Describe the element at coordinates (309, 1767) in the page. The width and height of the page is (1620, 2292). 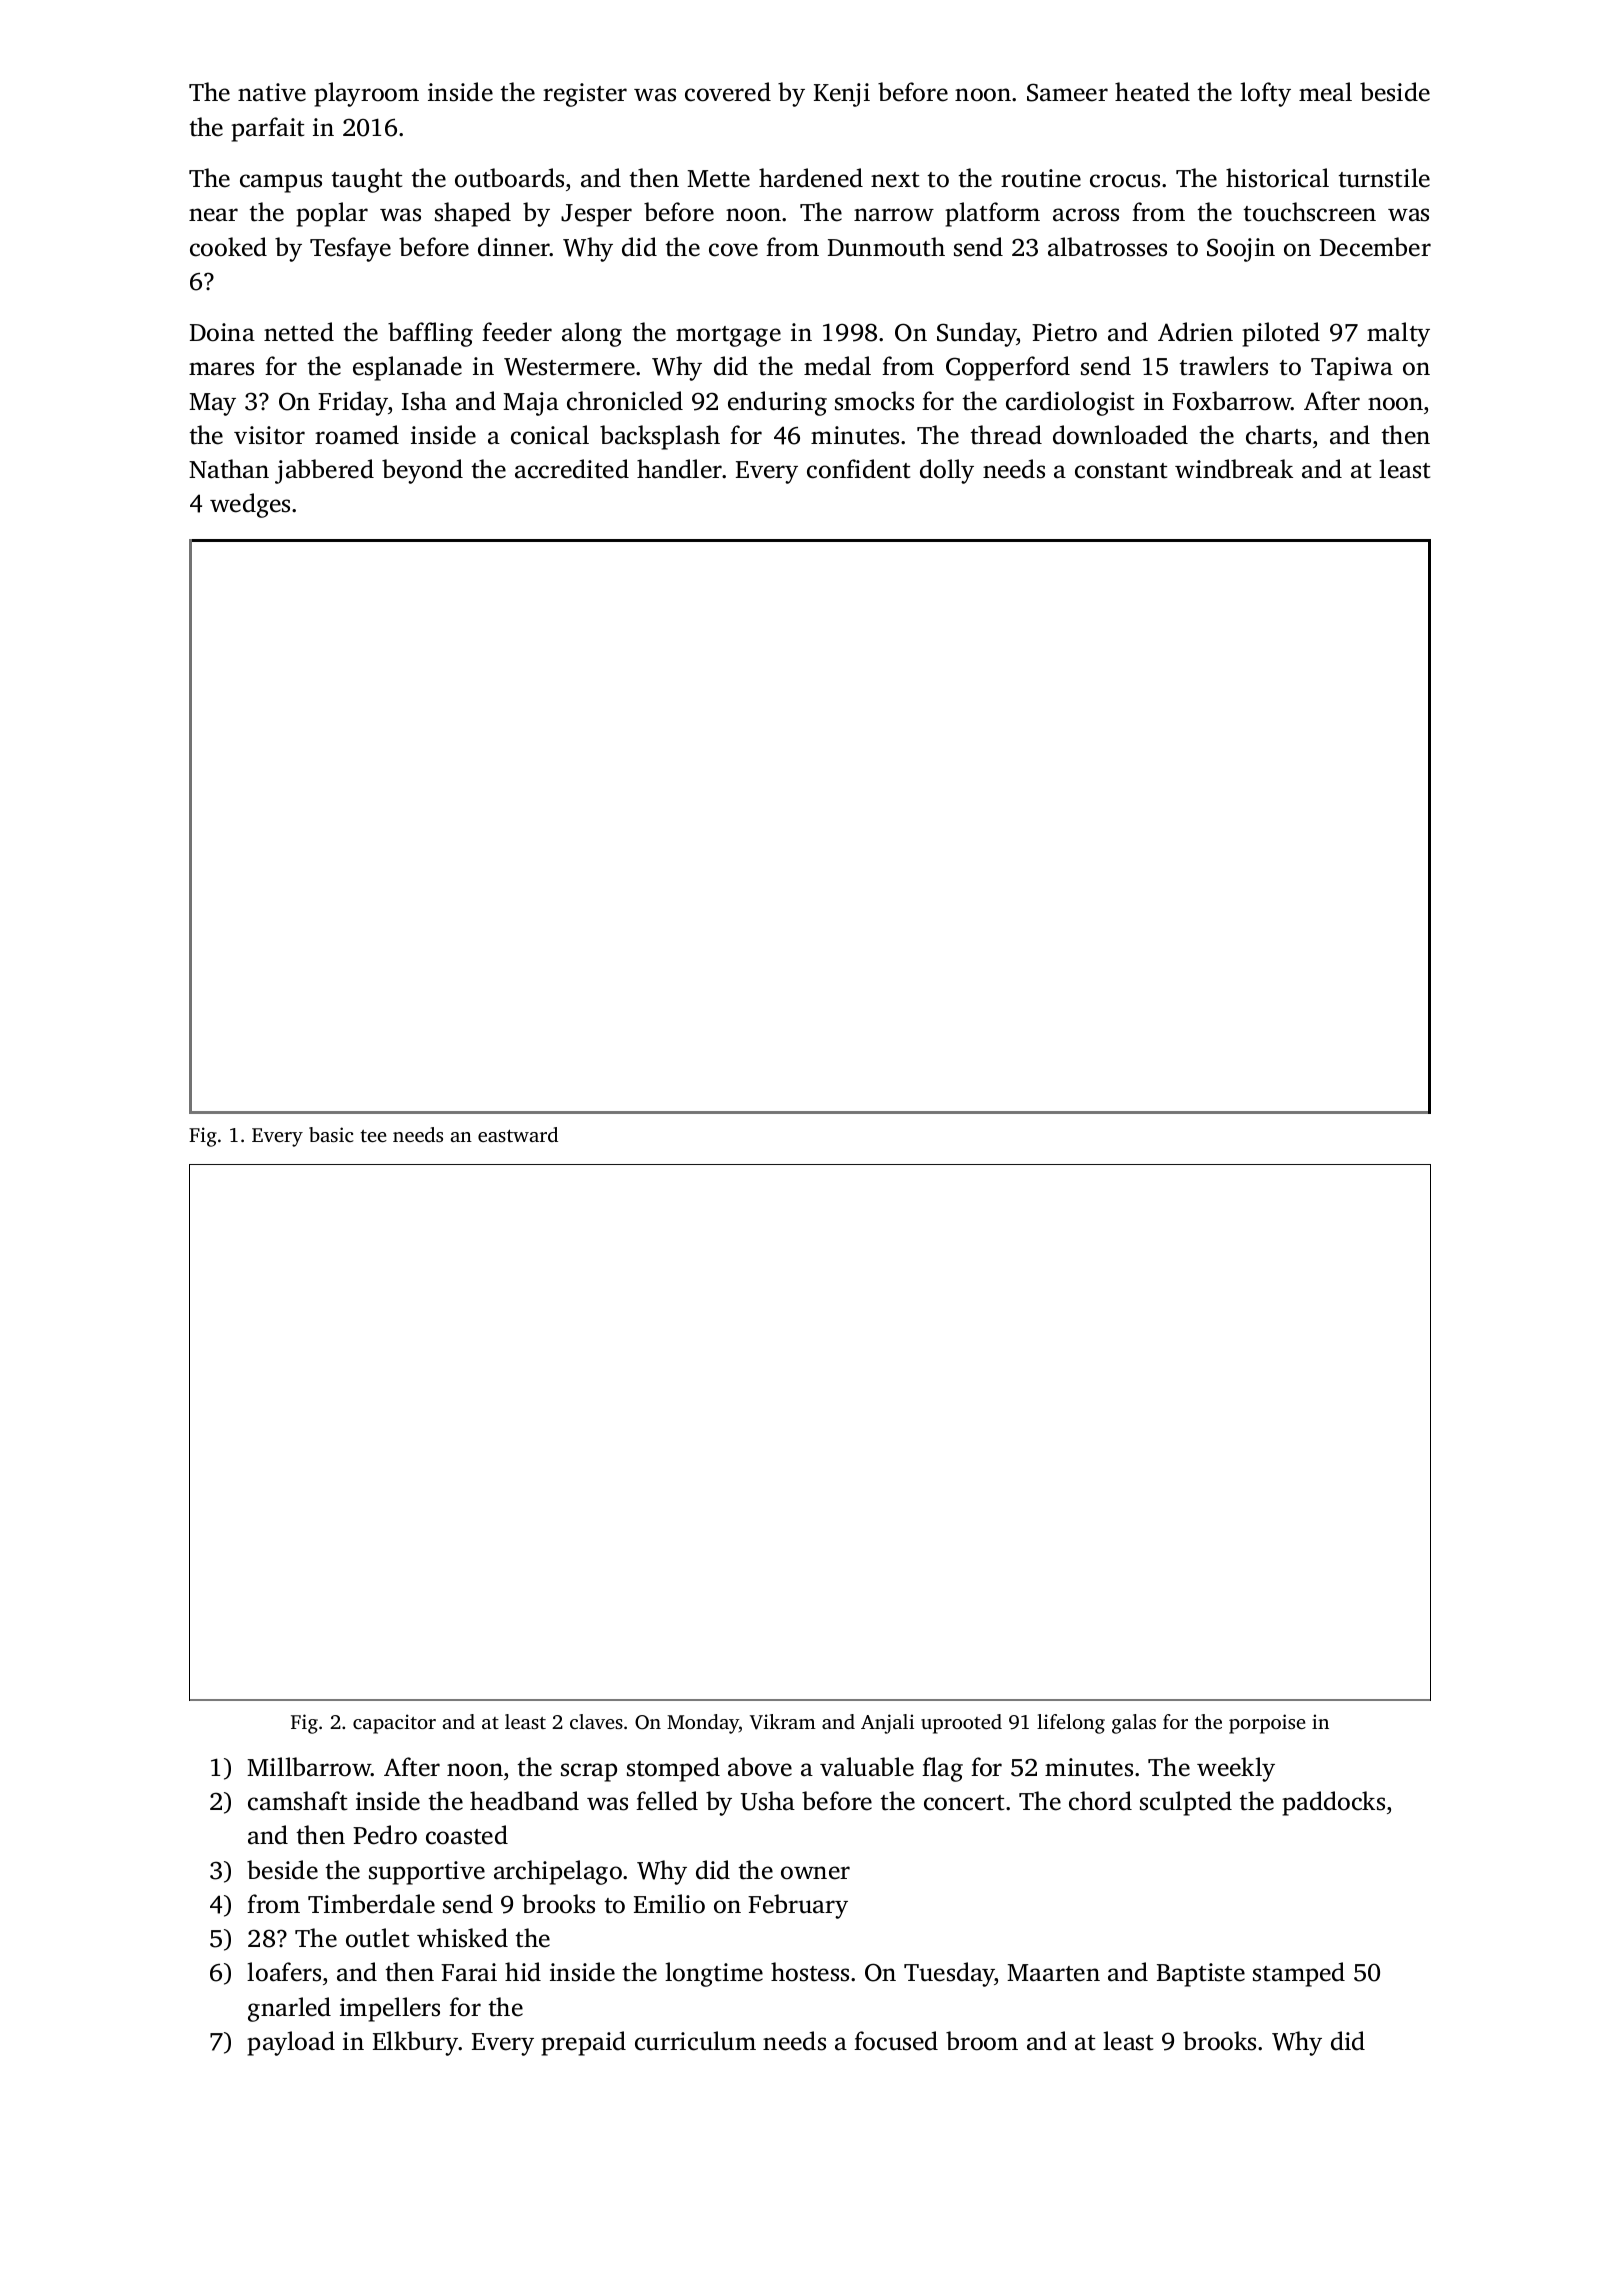
I see `Millbarrow` at that location.
